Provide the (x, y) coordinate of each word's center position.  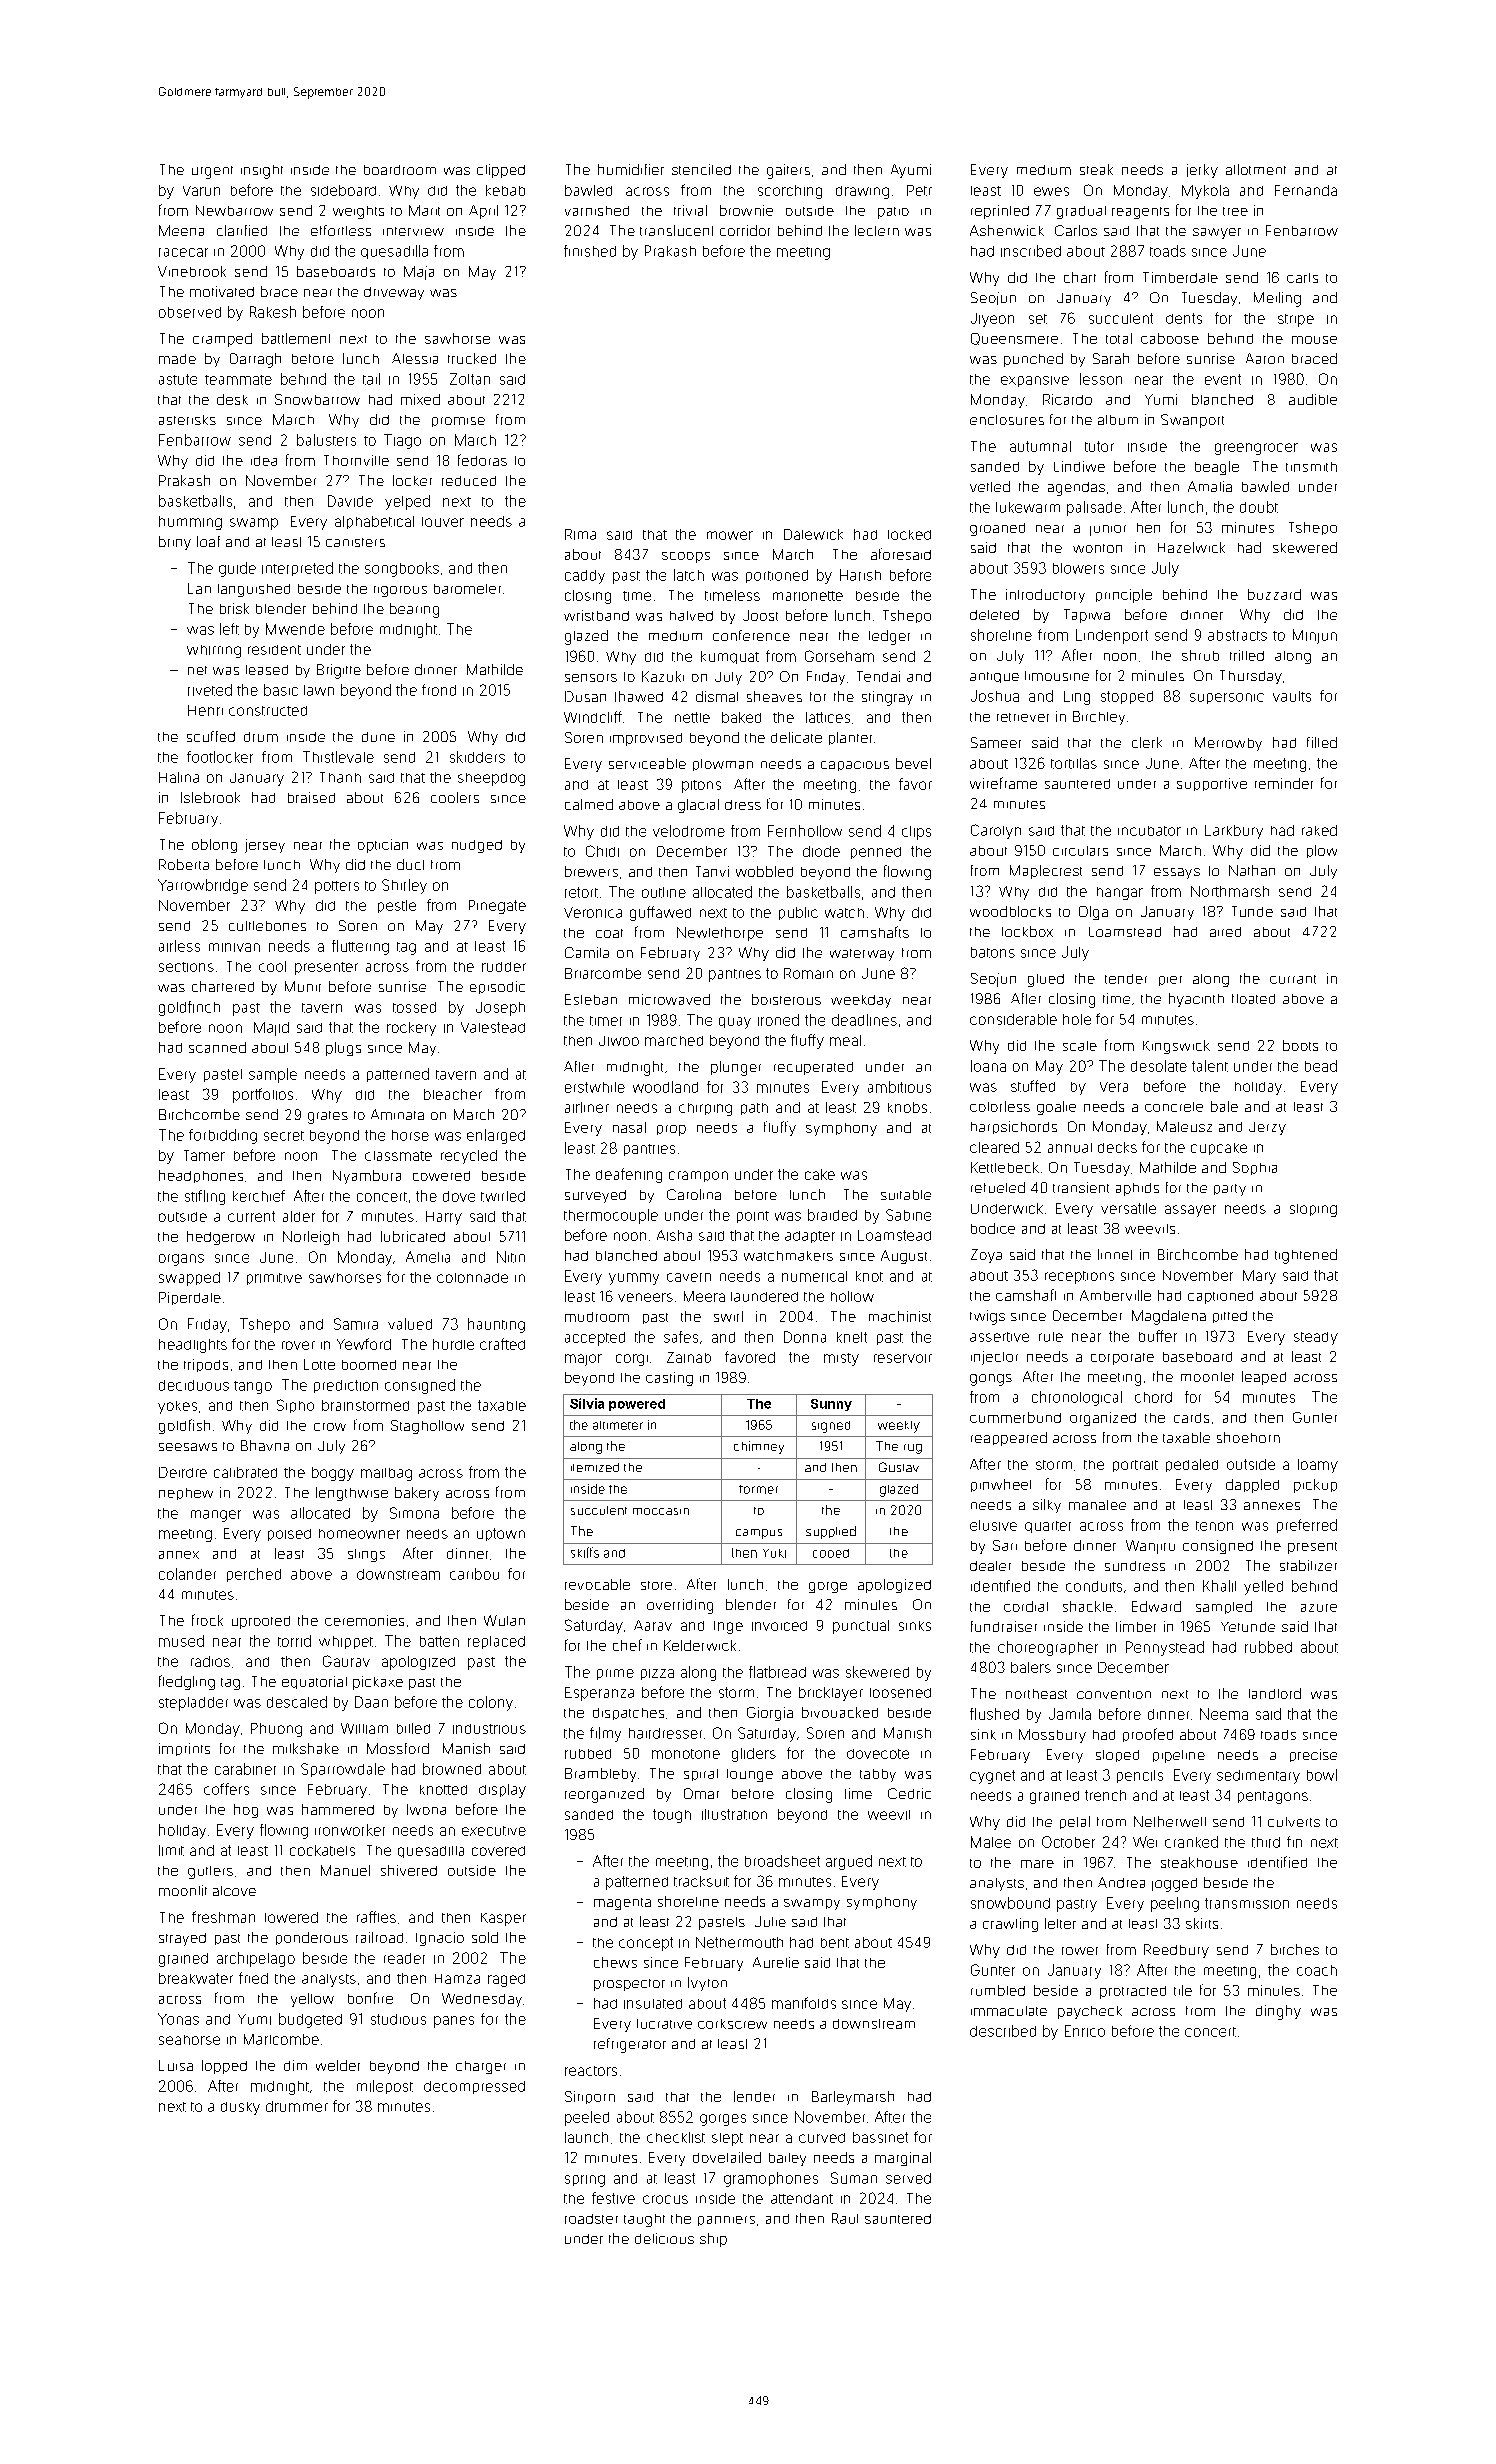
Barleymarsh (853, 2098)
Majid (271, 1029)
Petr (919, 190)
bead (1321, 1066)
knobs (907, 1107)
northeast (1036, 1694)
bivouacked (840, 1712)
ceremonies (364, 1620)
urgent (212, 172)
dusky (240, 2108)
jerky (1202, 171)
